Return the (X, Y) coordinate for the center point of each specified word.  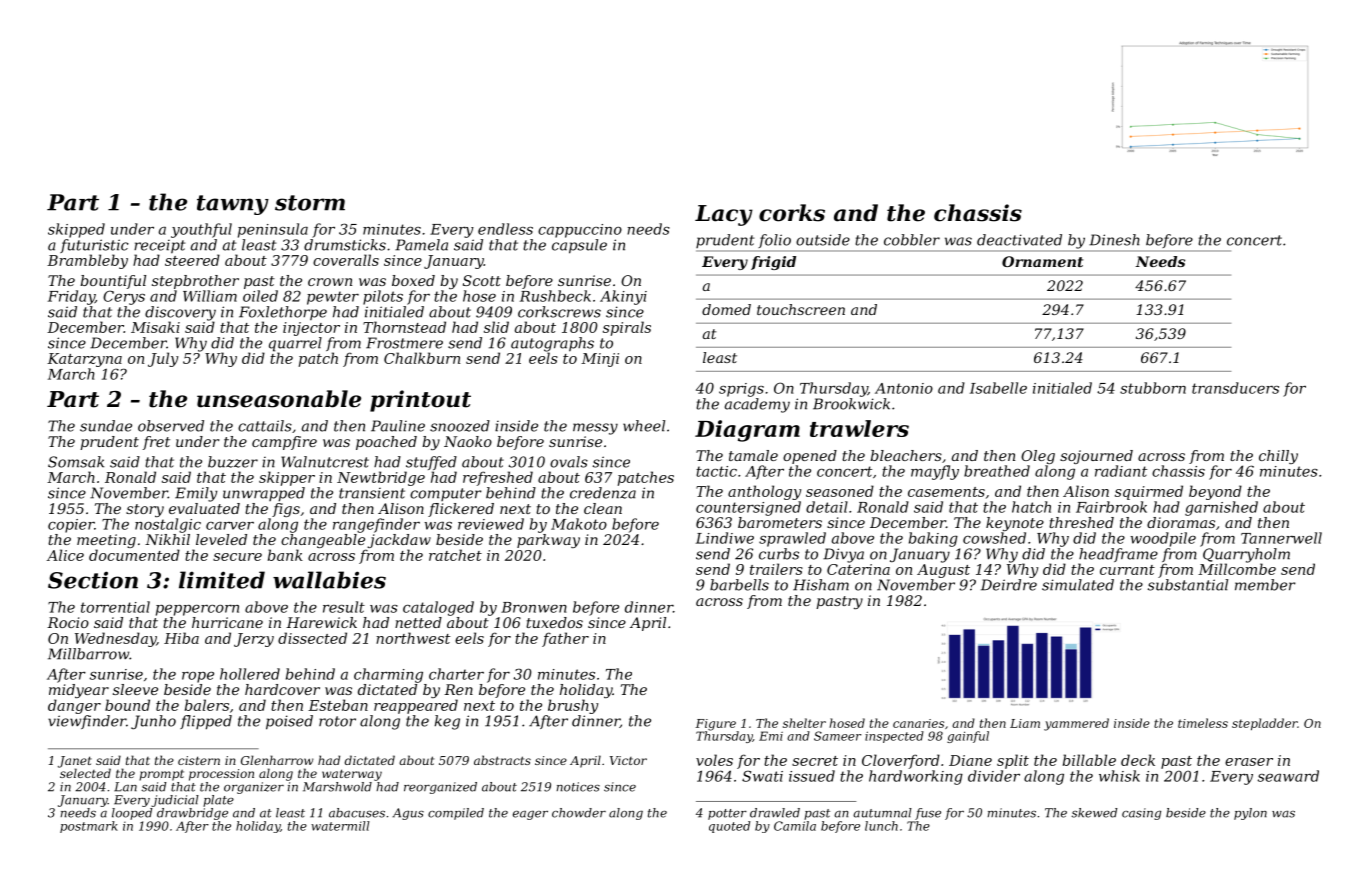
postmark (89, 827)
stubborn (1153, 388)
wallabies (329, 580)
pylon (1250, 814)
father (565, 639)
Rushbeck (555, 296)
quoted (729, 827)
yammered (1076, 724)
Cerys (124, 297)
